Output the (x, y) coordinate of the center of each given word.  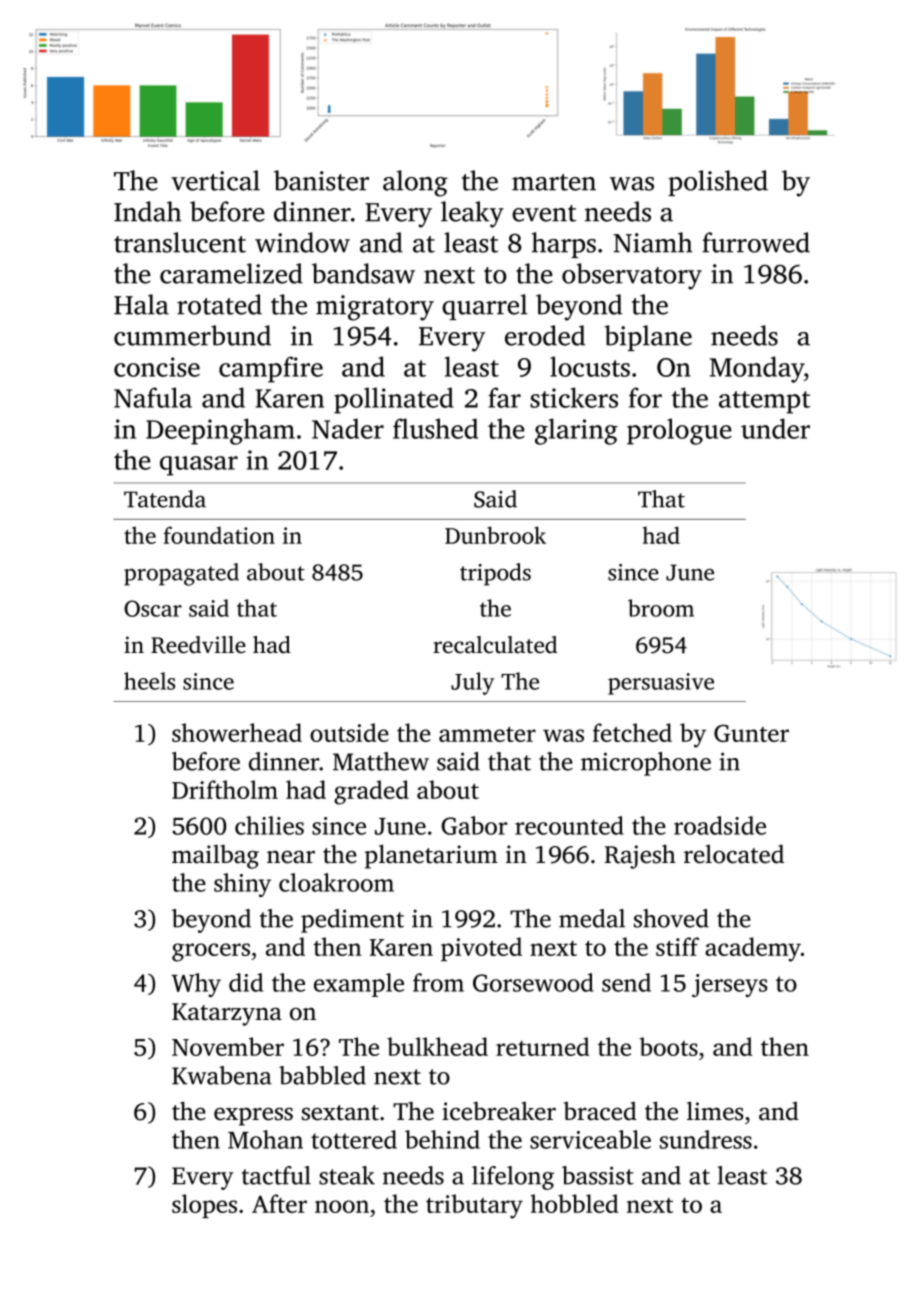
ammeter (487, 734)
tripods (495, 574)
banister (321, 180)
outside (349, 732)
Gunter (751, 733)
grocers (211, 952)
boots (668, 1046)
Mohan (265, 1139)
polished (718, 183)
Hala (141, 304)
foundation (219, 535)
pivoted (481, 949)
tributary (474, 1206)
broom (661, 608)
